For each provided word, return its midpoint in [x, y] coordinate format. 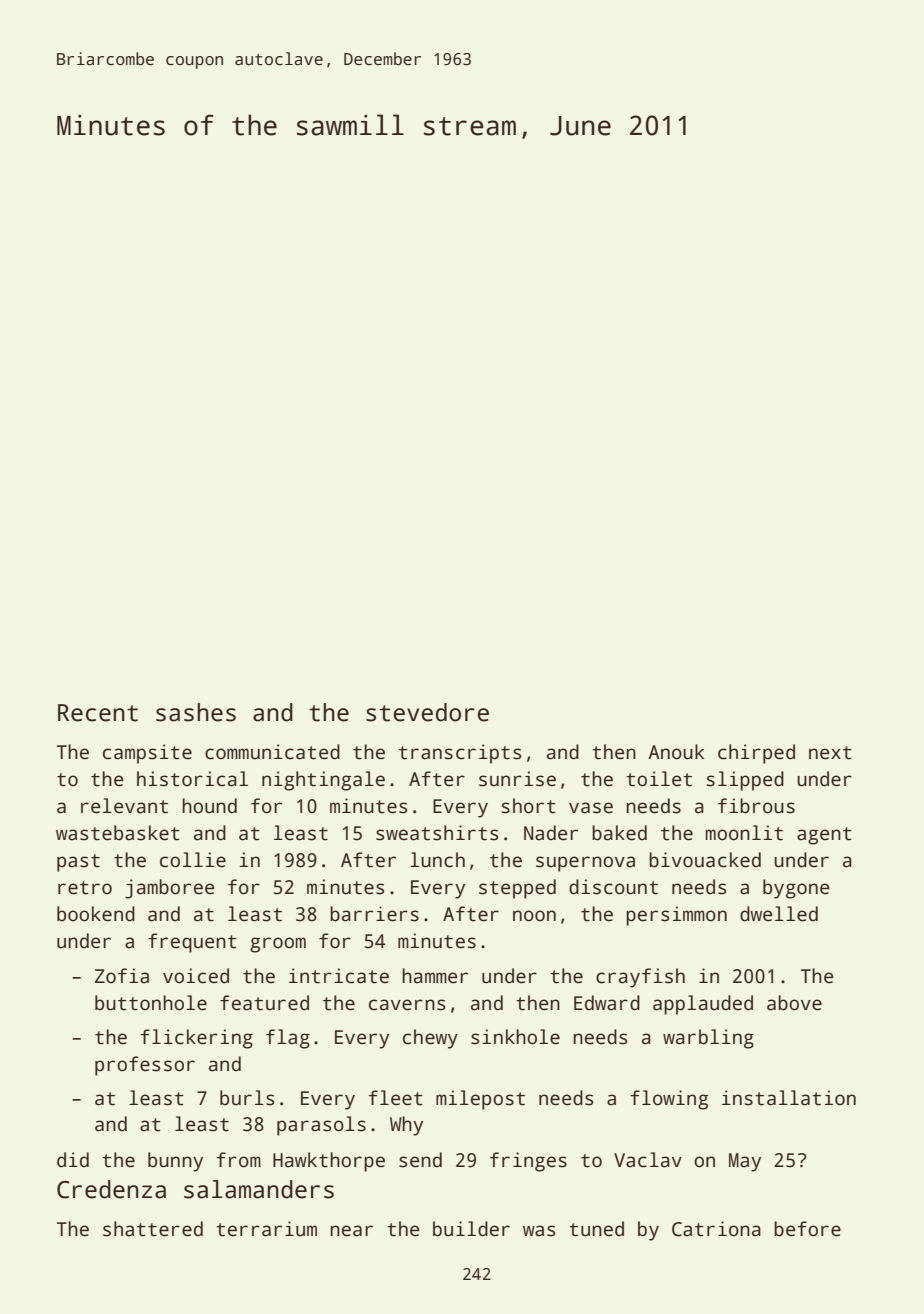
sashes [196, 712]
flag [288, 1039]
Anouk [676, 752]
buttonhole [151, 1003]
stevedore [427, 712]
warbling [708, 1039]
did [73, 1160]
